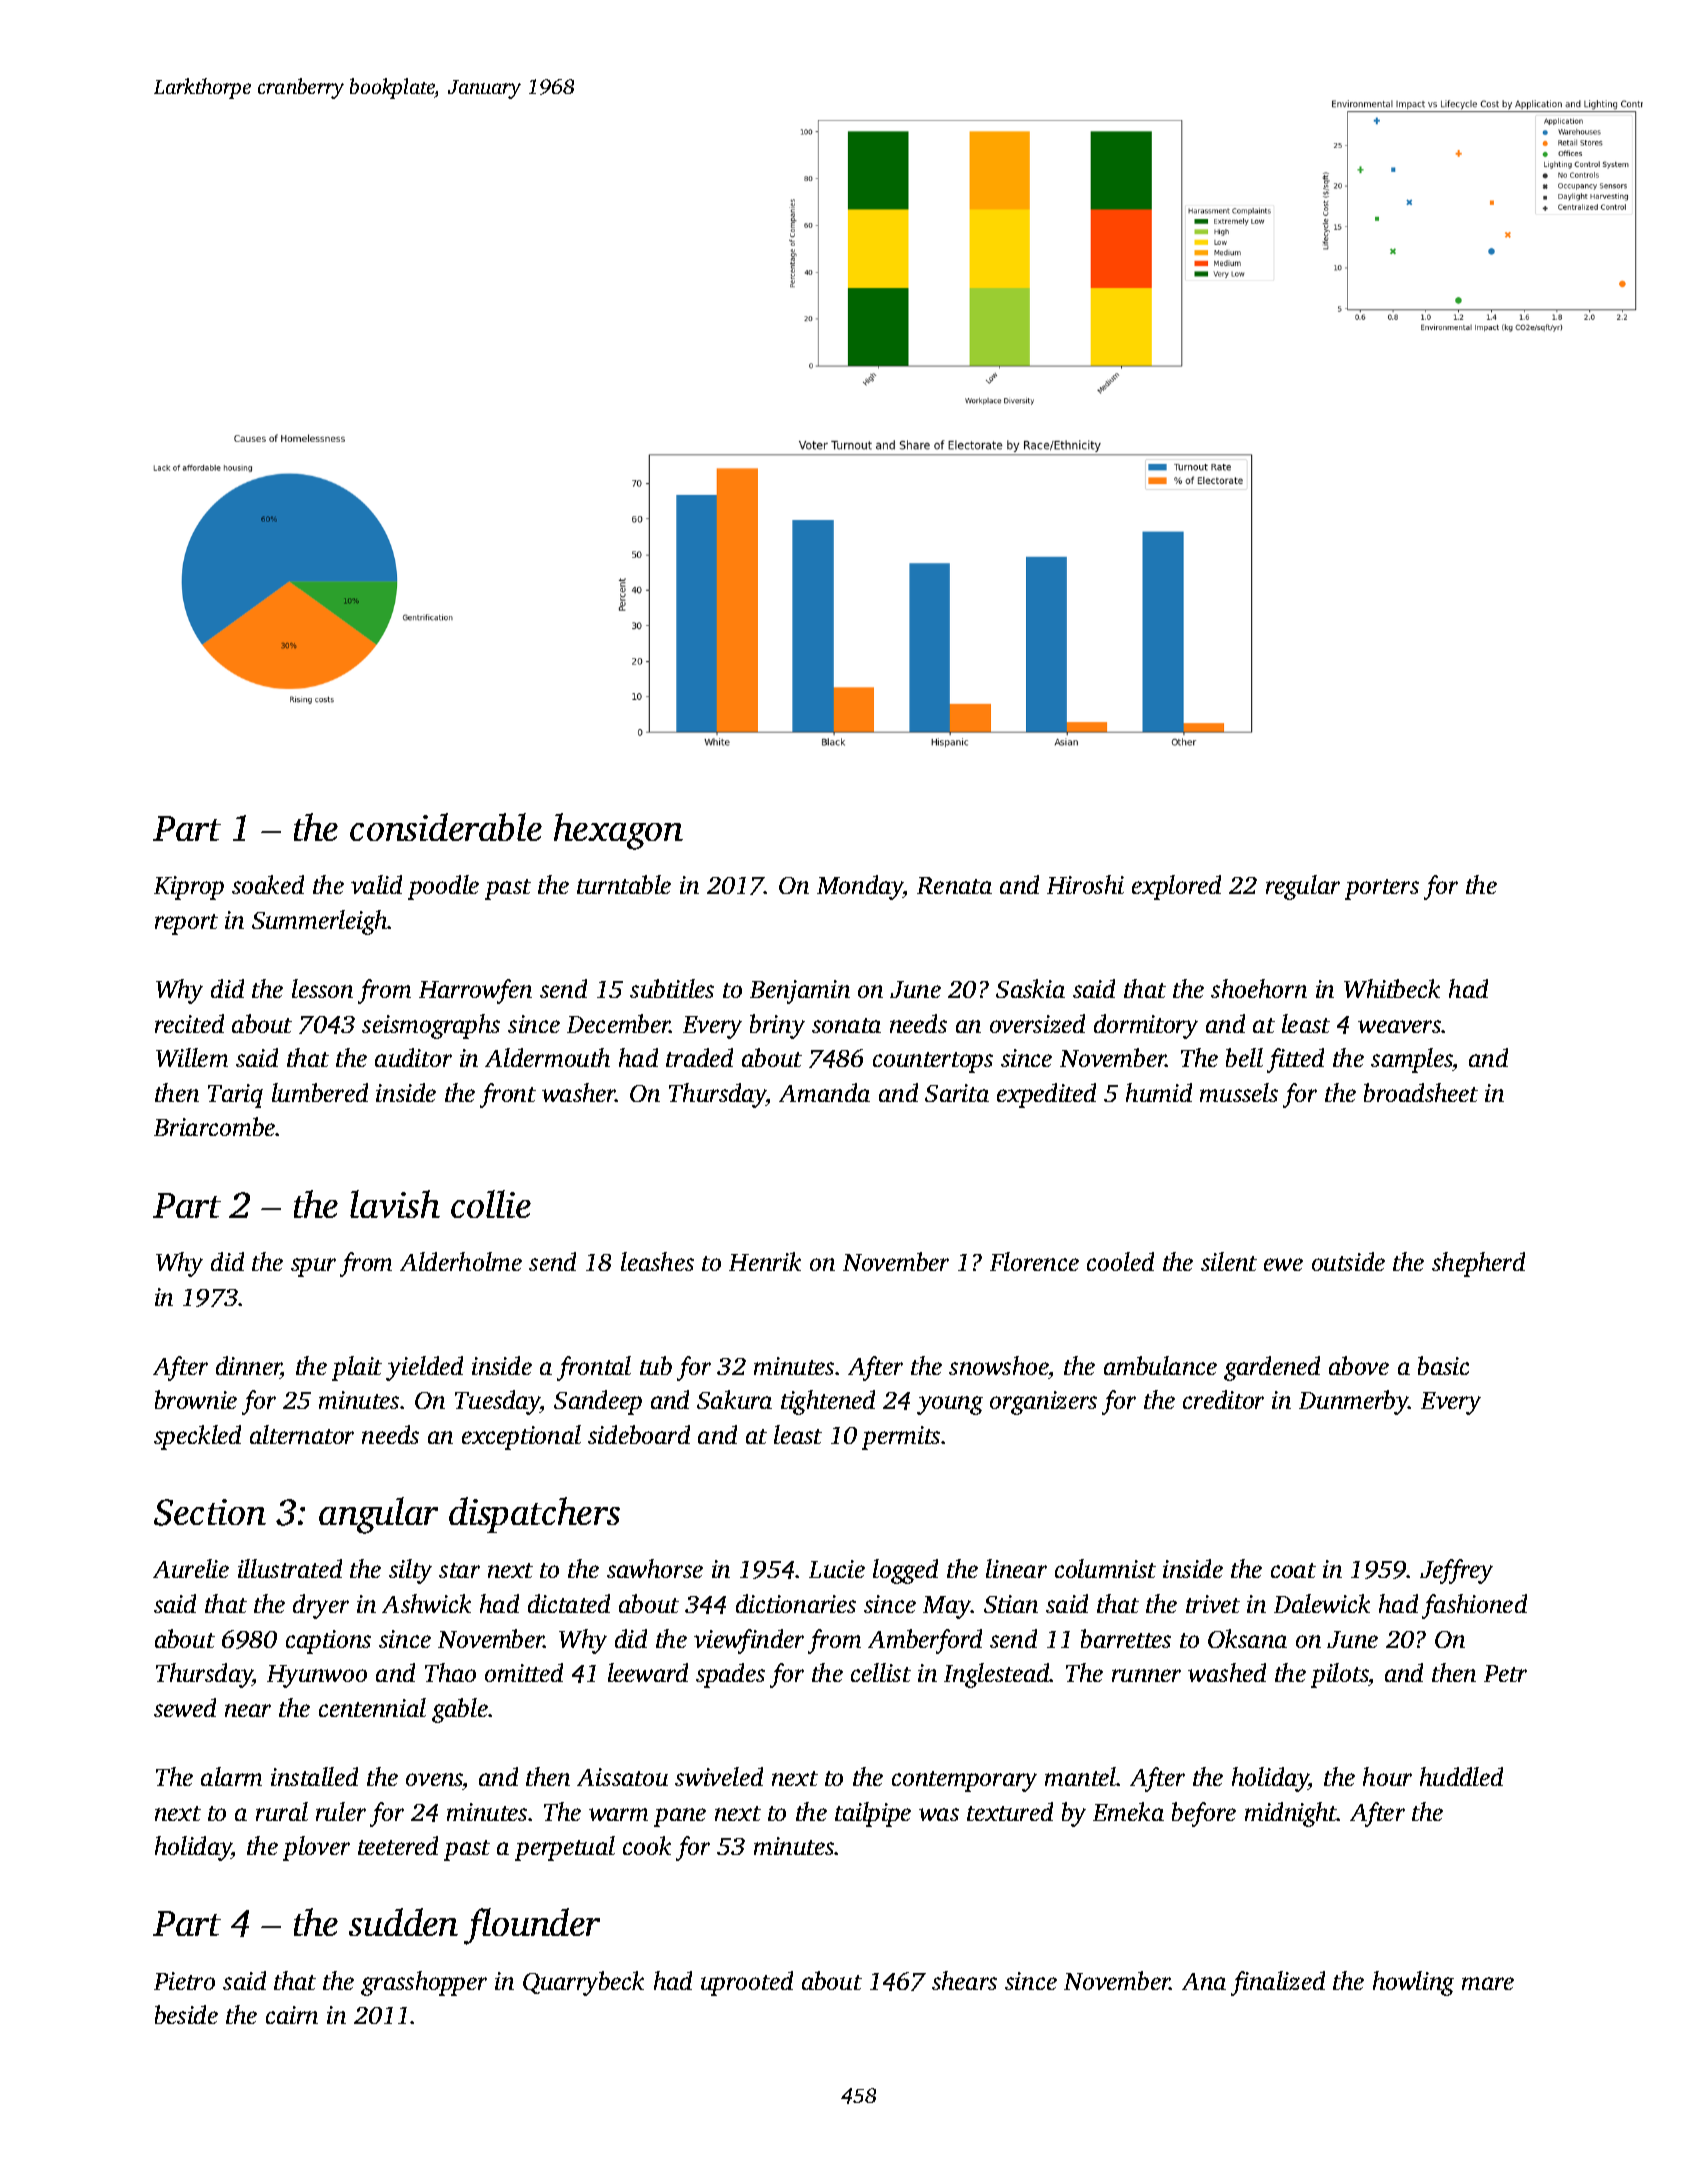 The image size is (1683, 2178). What do you see at coordinates (424, 1983) in the screenshot?
I see `grasshopper` at bounding box center [424, 1983].
